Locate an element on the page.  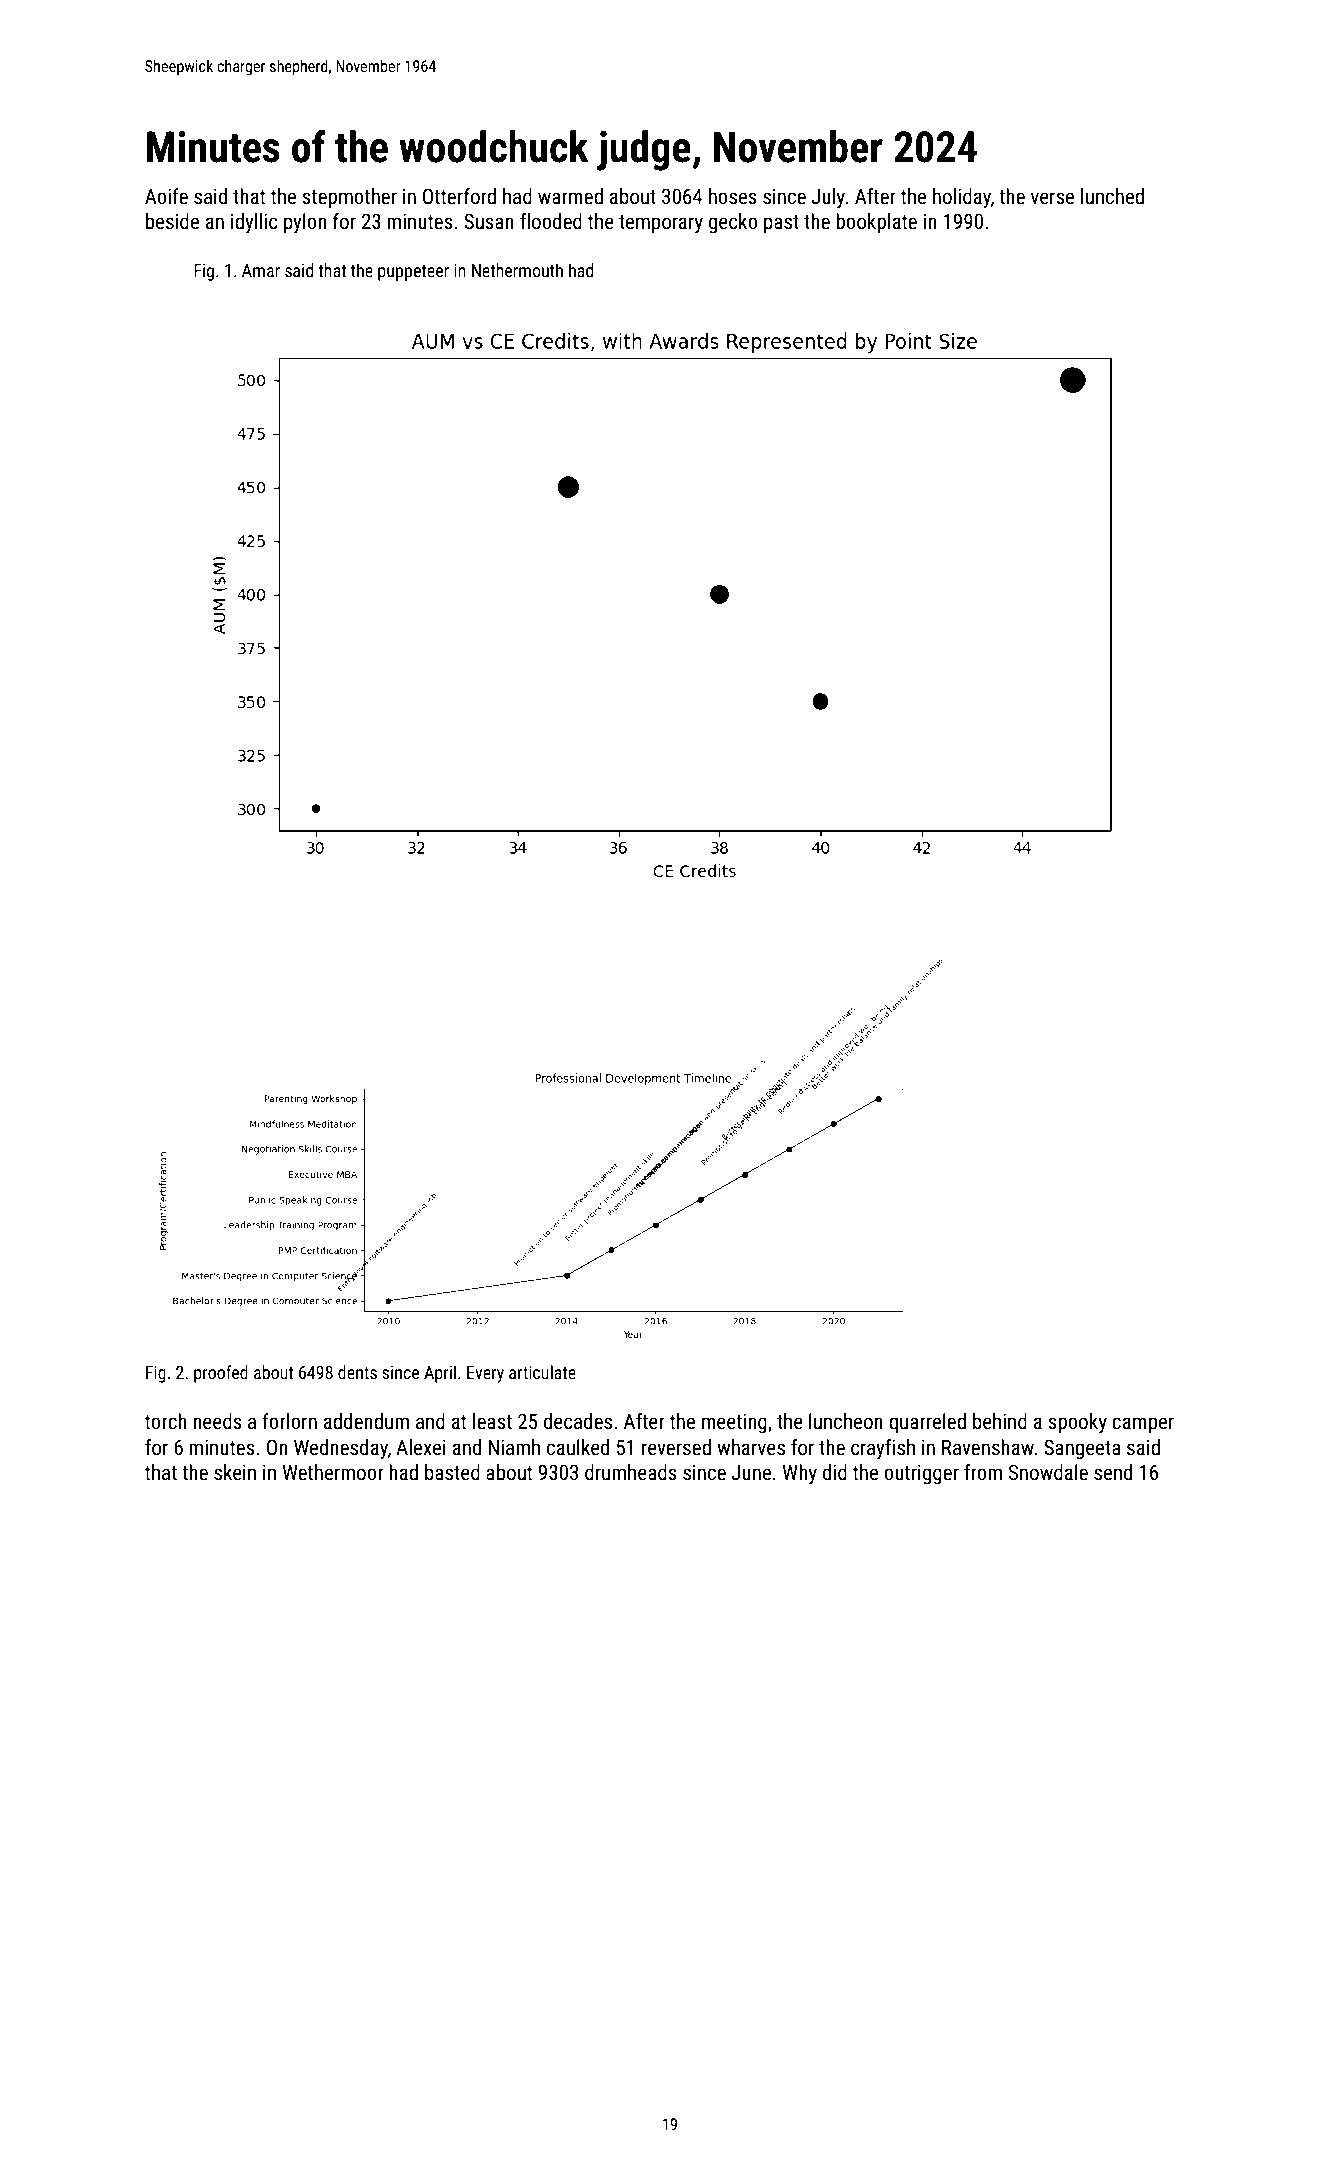
lunched is located at coordinates (1112, 196).
